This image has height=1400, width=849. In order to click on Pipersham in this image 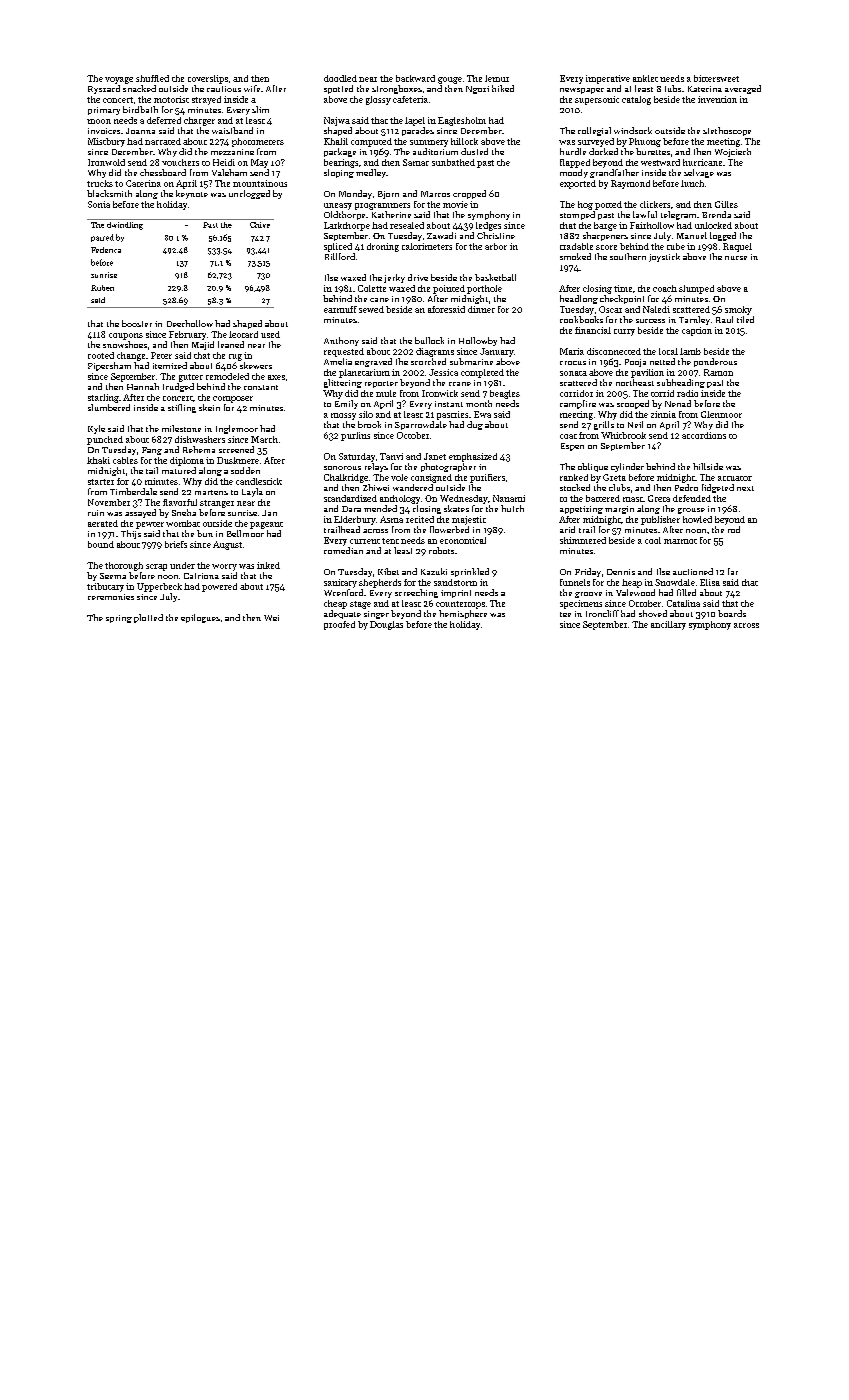, I will do `click(109, 366)`.
